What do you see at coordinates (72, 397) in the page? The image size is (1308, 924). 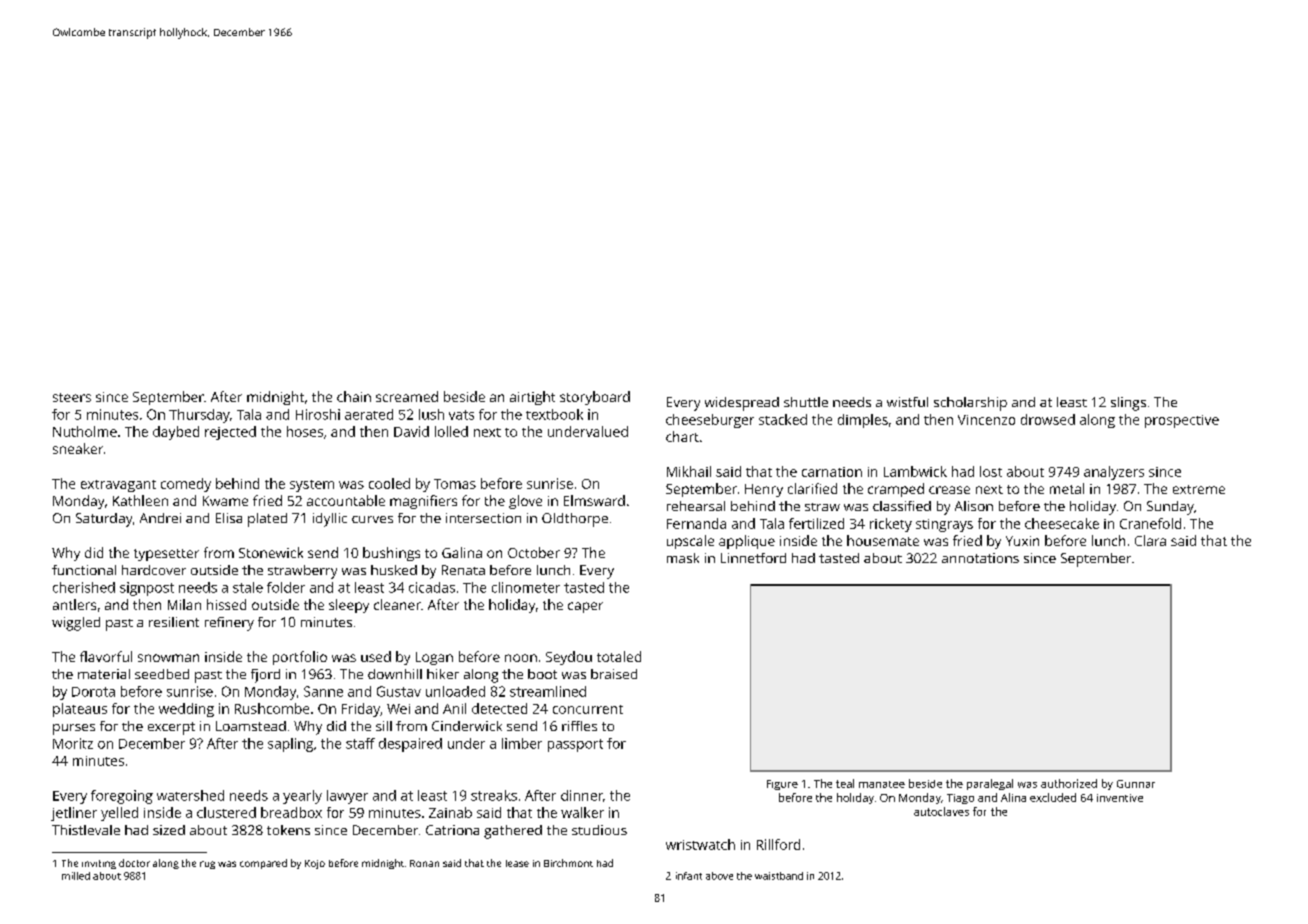 I see `steers` at bounding box center [72, 397].
